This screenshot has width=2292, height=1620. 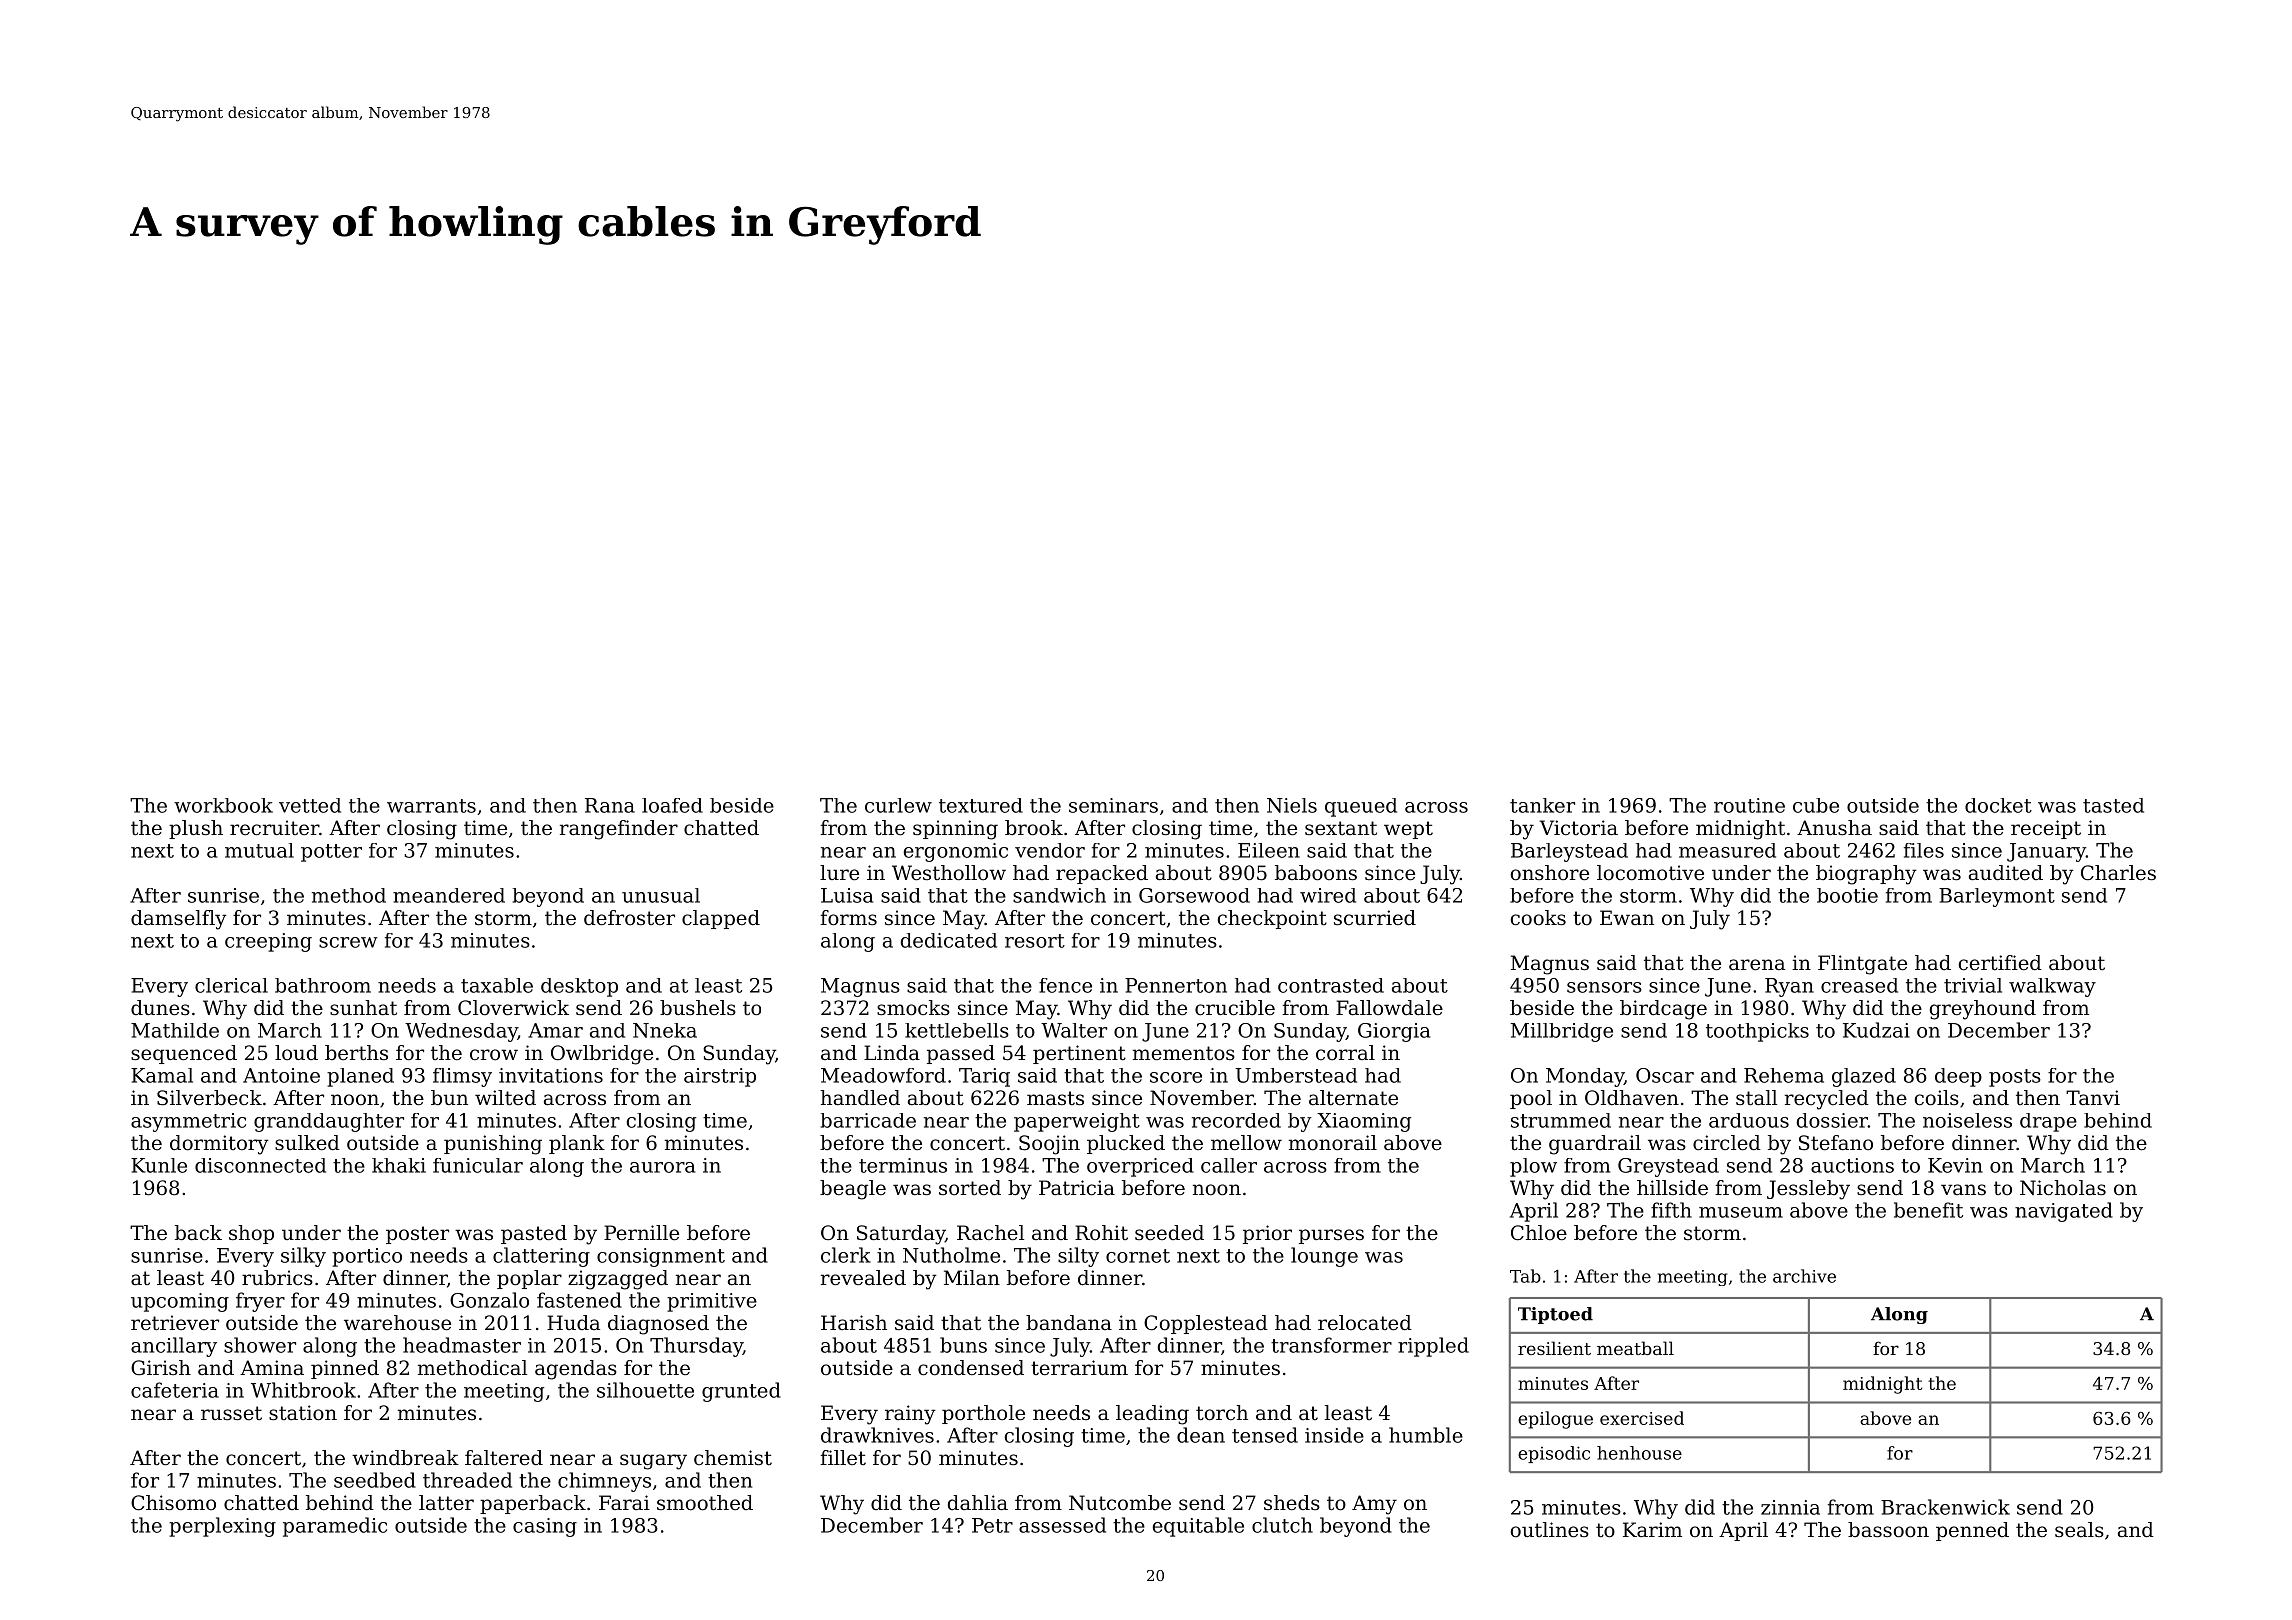 I want to click on Karim, so click(x=1652, y=1530).
